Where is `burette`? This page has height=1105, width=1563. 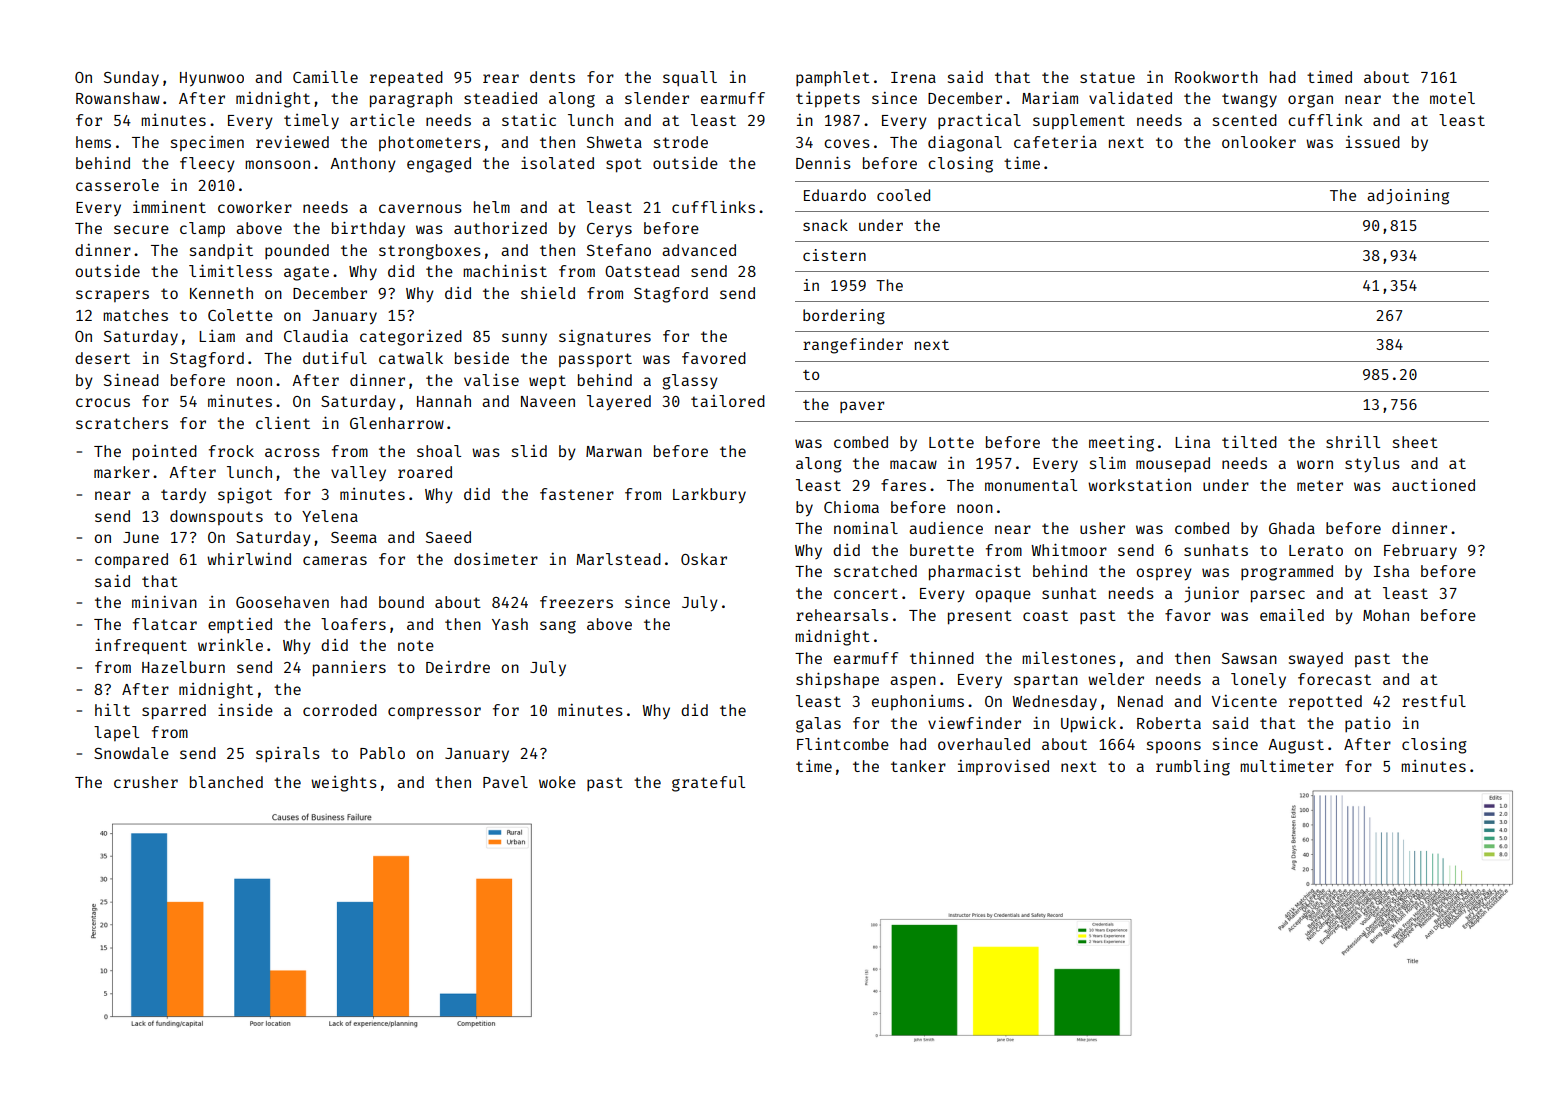
burette is located at coordinates (942, 550).
